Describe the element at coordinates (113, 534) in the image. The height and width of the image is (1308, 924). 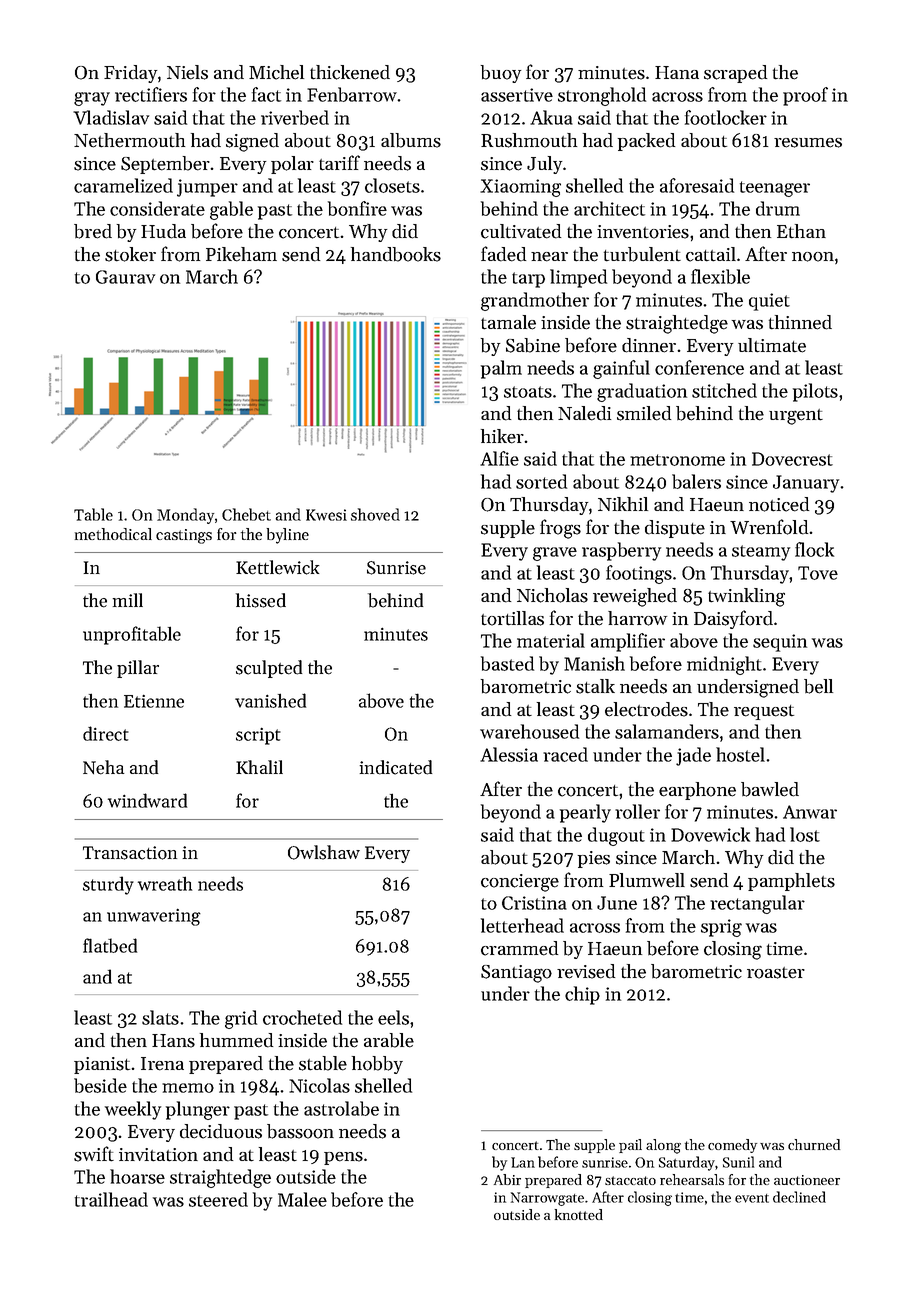
I see `methodical` at that location.
